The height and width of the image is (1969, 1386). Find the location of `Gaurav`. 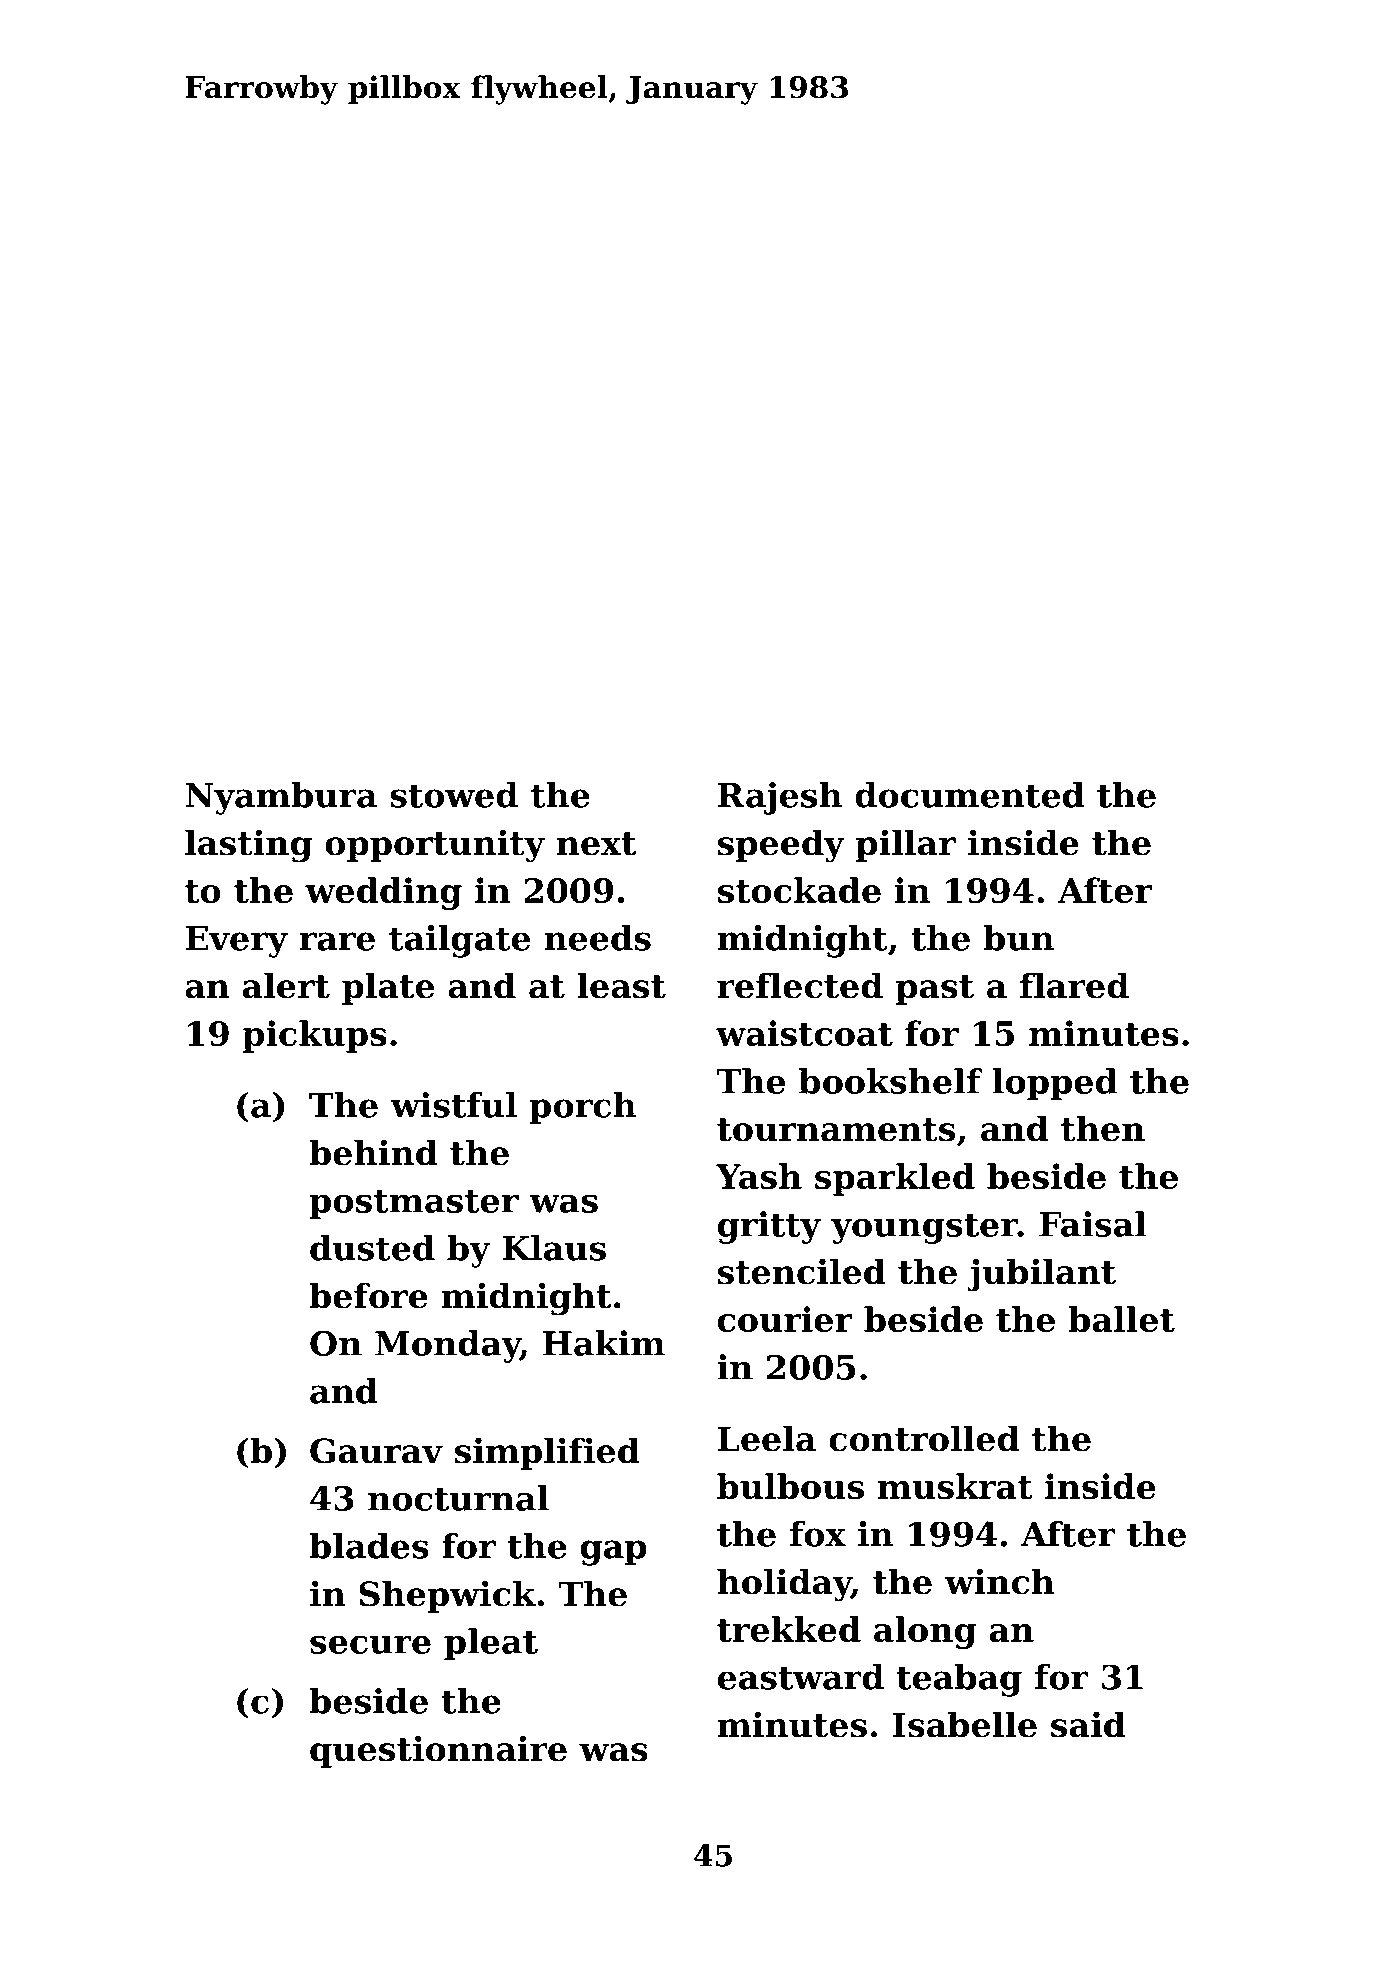

Gaurav is located at coordinates (376, 1451).
